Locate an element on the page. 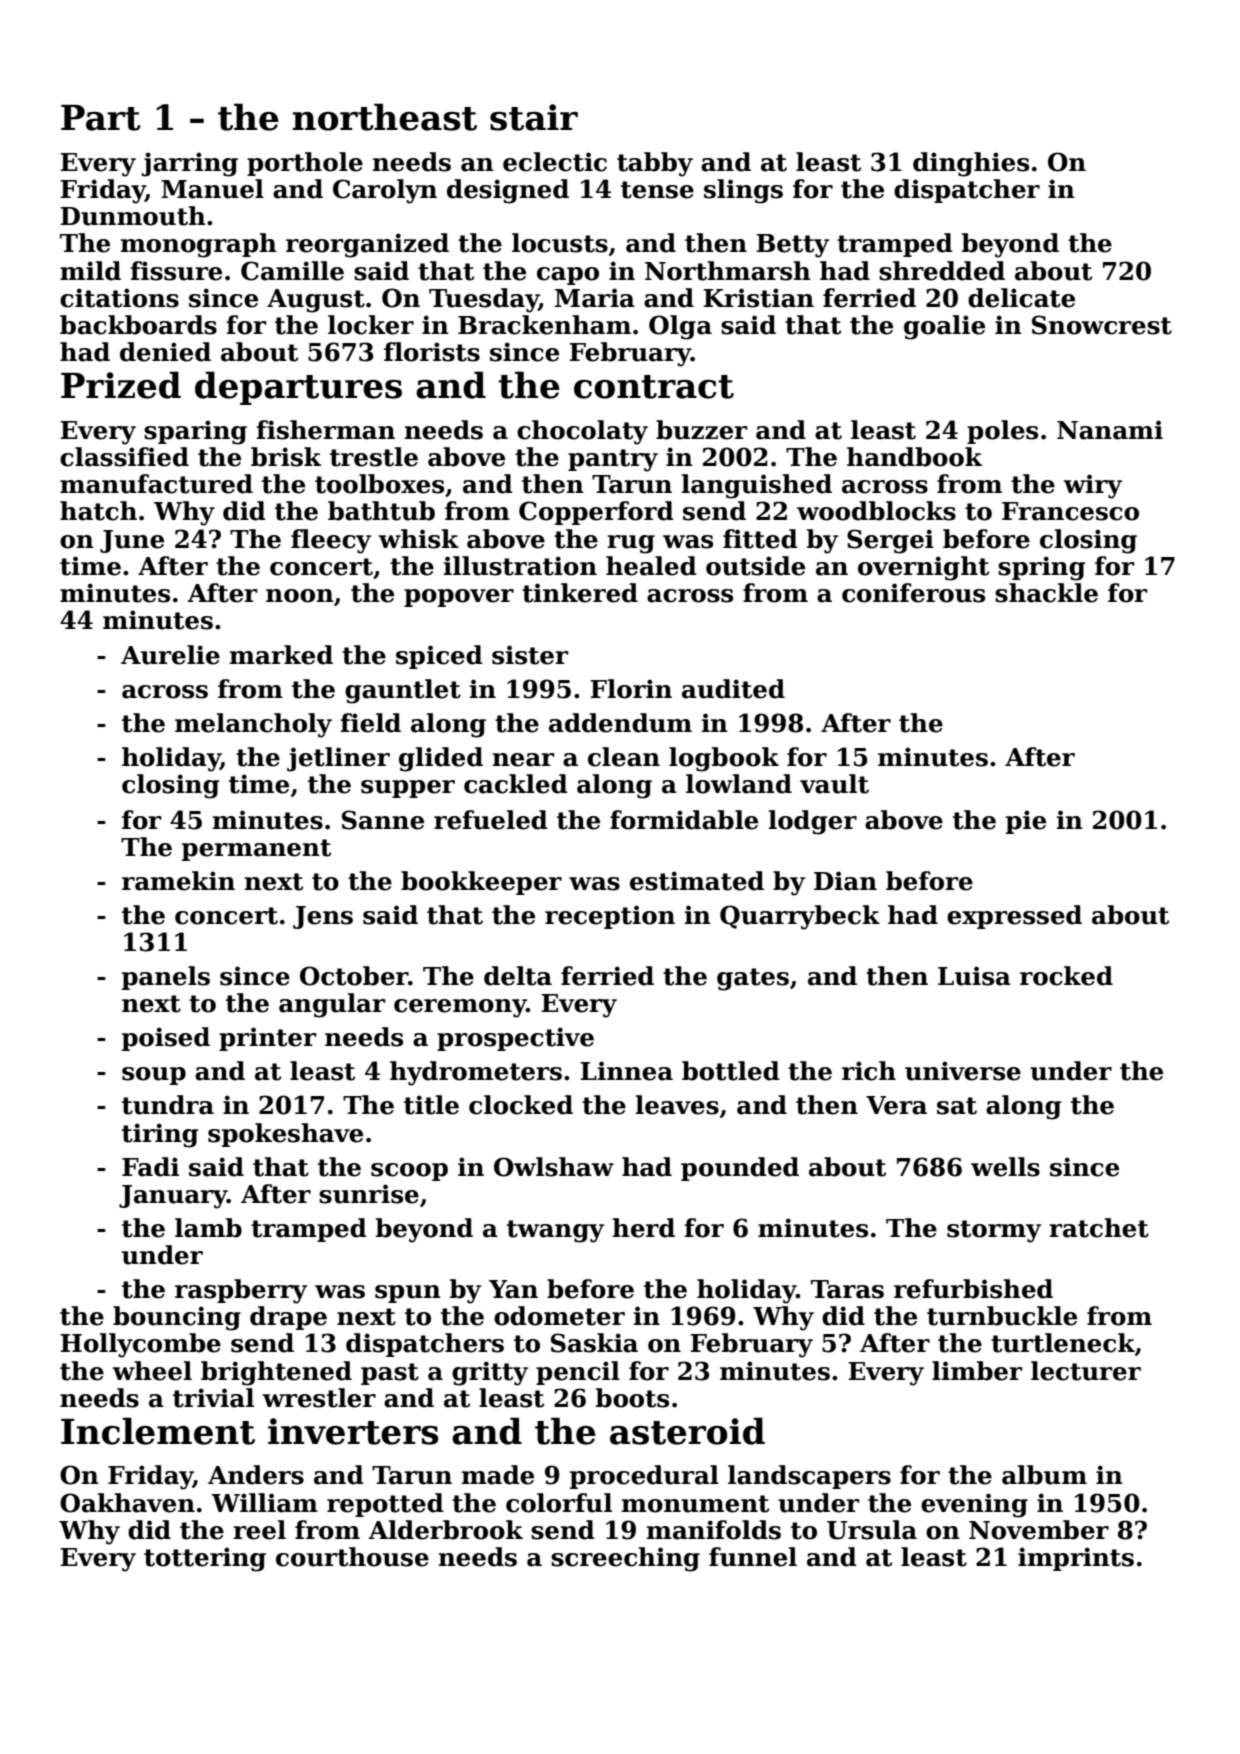  florists is located at coordinates (432, 352).
